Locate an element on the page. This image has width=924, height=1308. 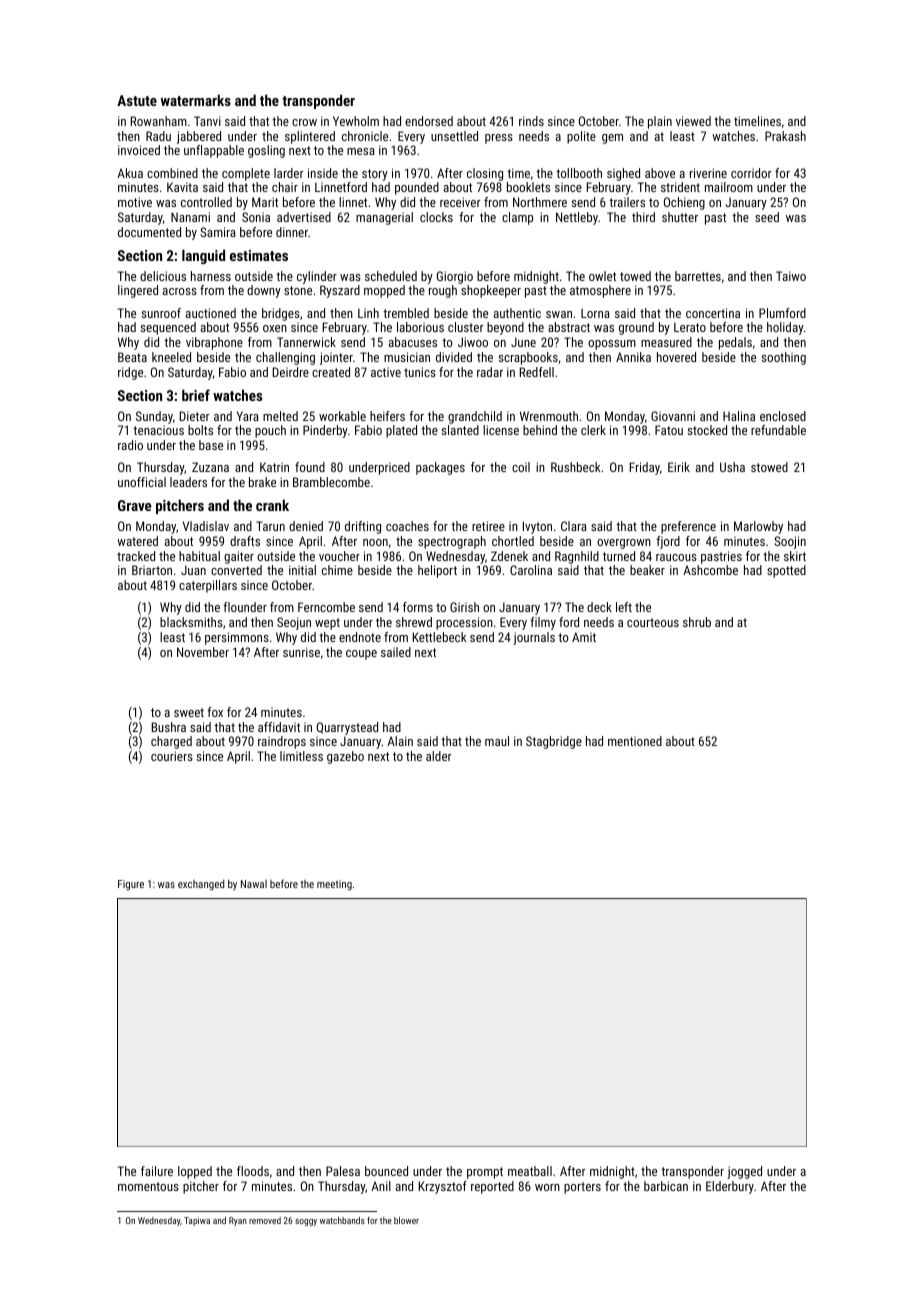
viewed is located at coordinates (693, 121).
